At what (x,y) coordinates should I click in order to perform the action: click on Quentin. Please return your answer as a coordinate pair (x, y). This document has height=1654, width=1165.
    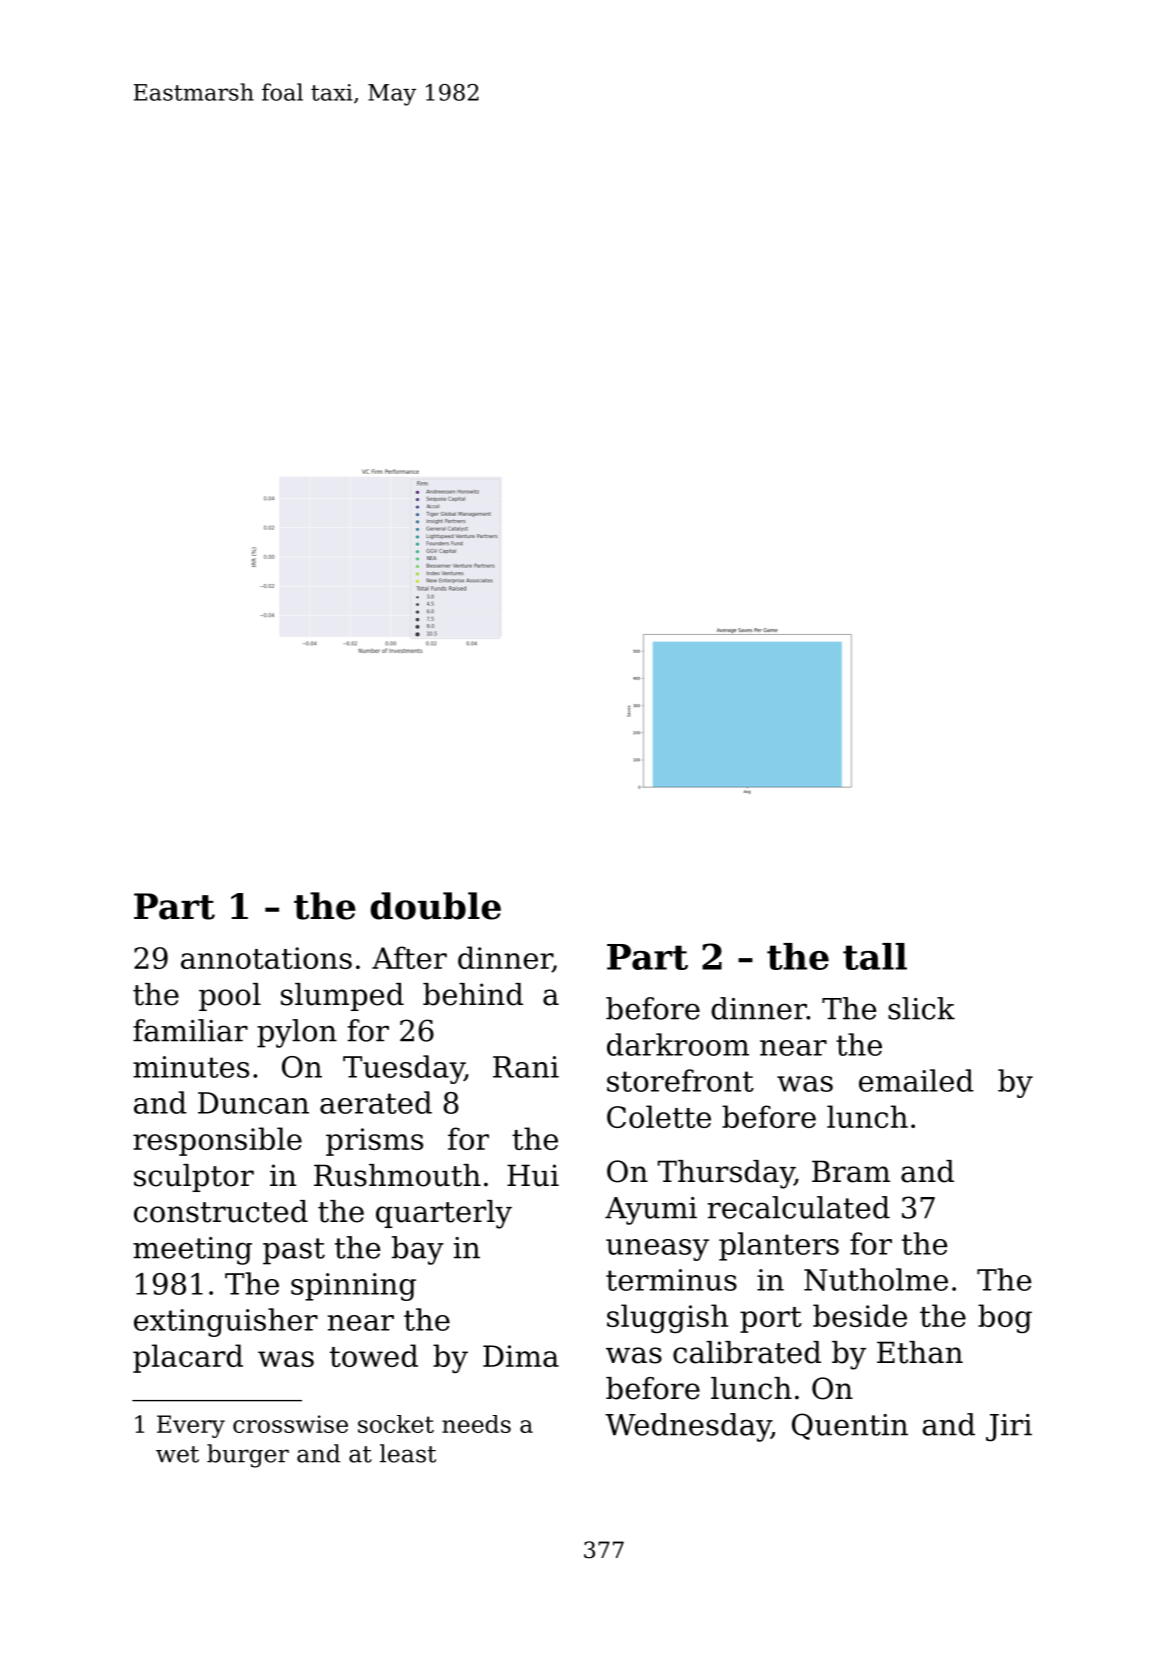
    Looking at the image, I should click on (850, 1426).
